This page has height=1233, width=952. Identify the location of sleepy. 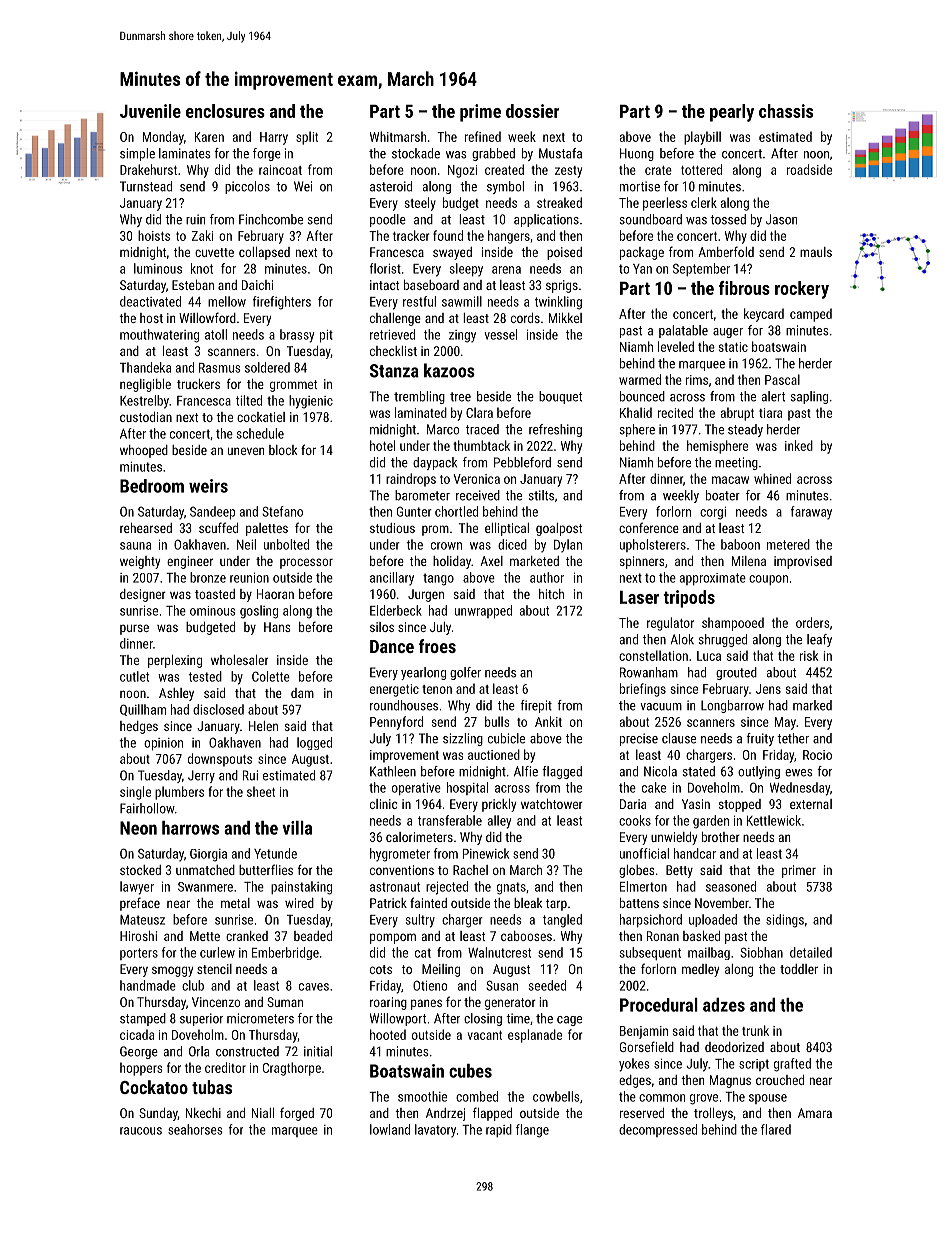
(466, 270).
